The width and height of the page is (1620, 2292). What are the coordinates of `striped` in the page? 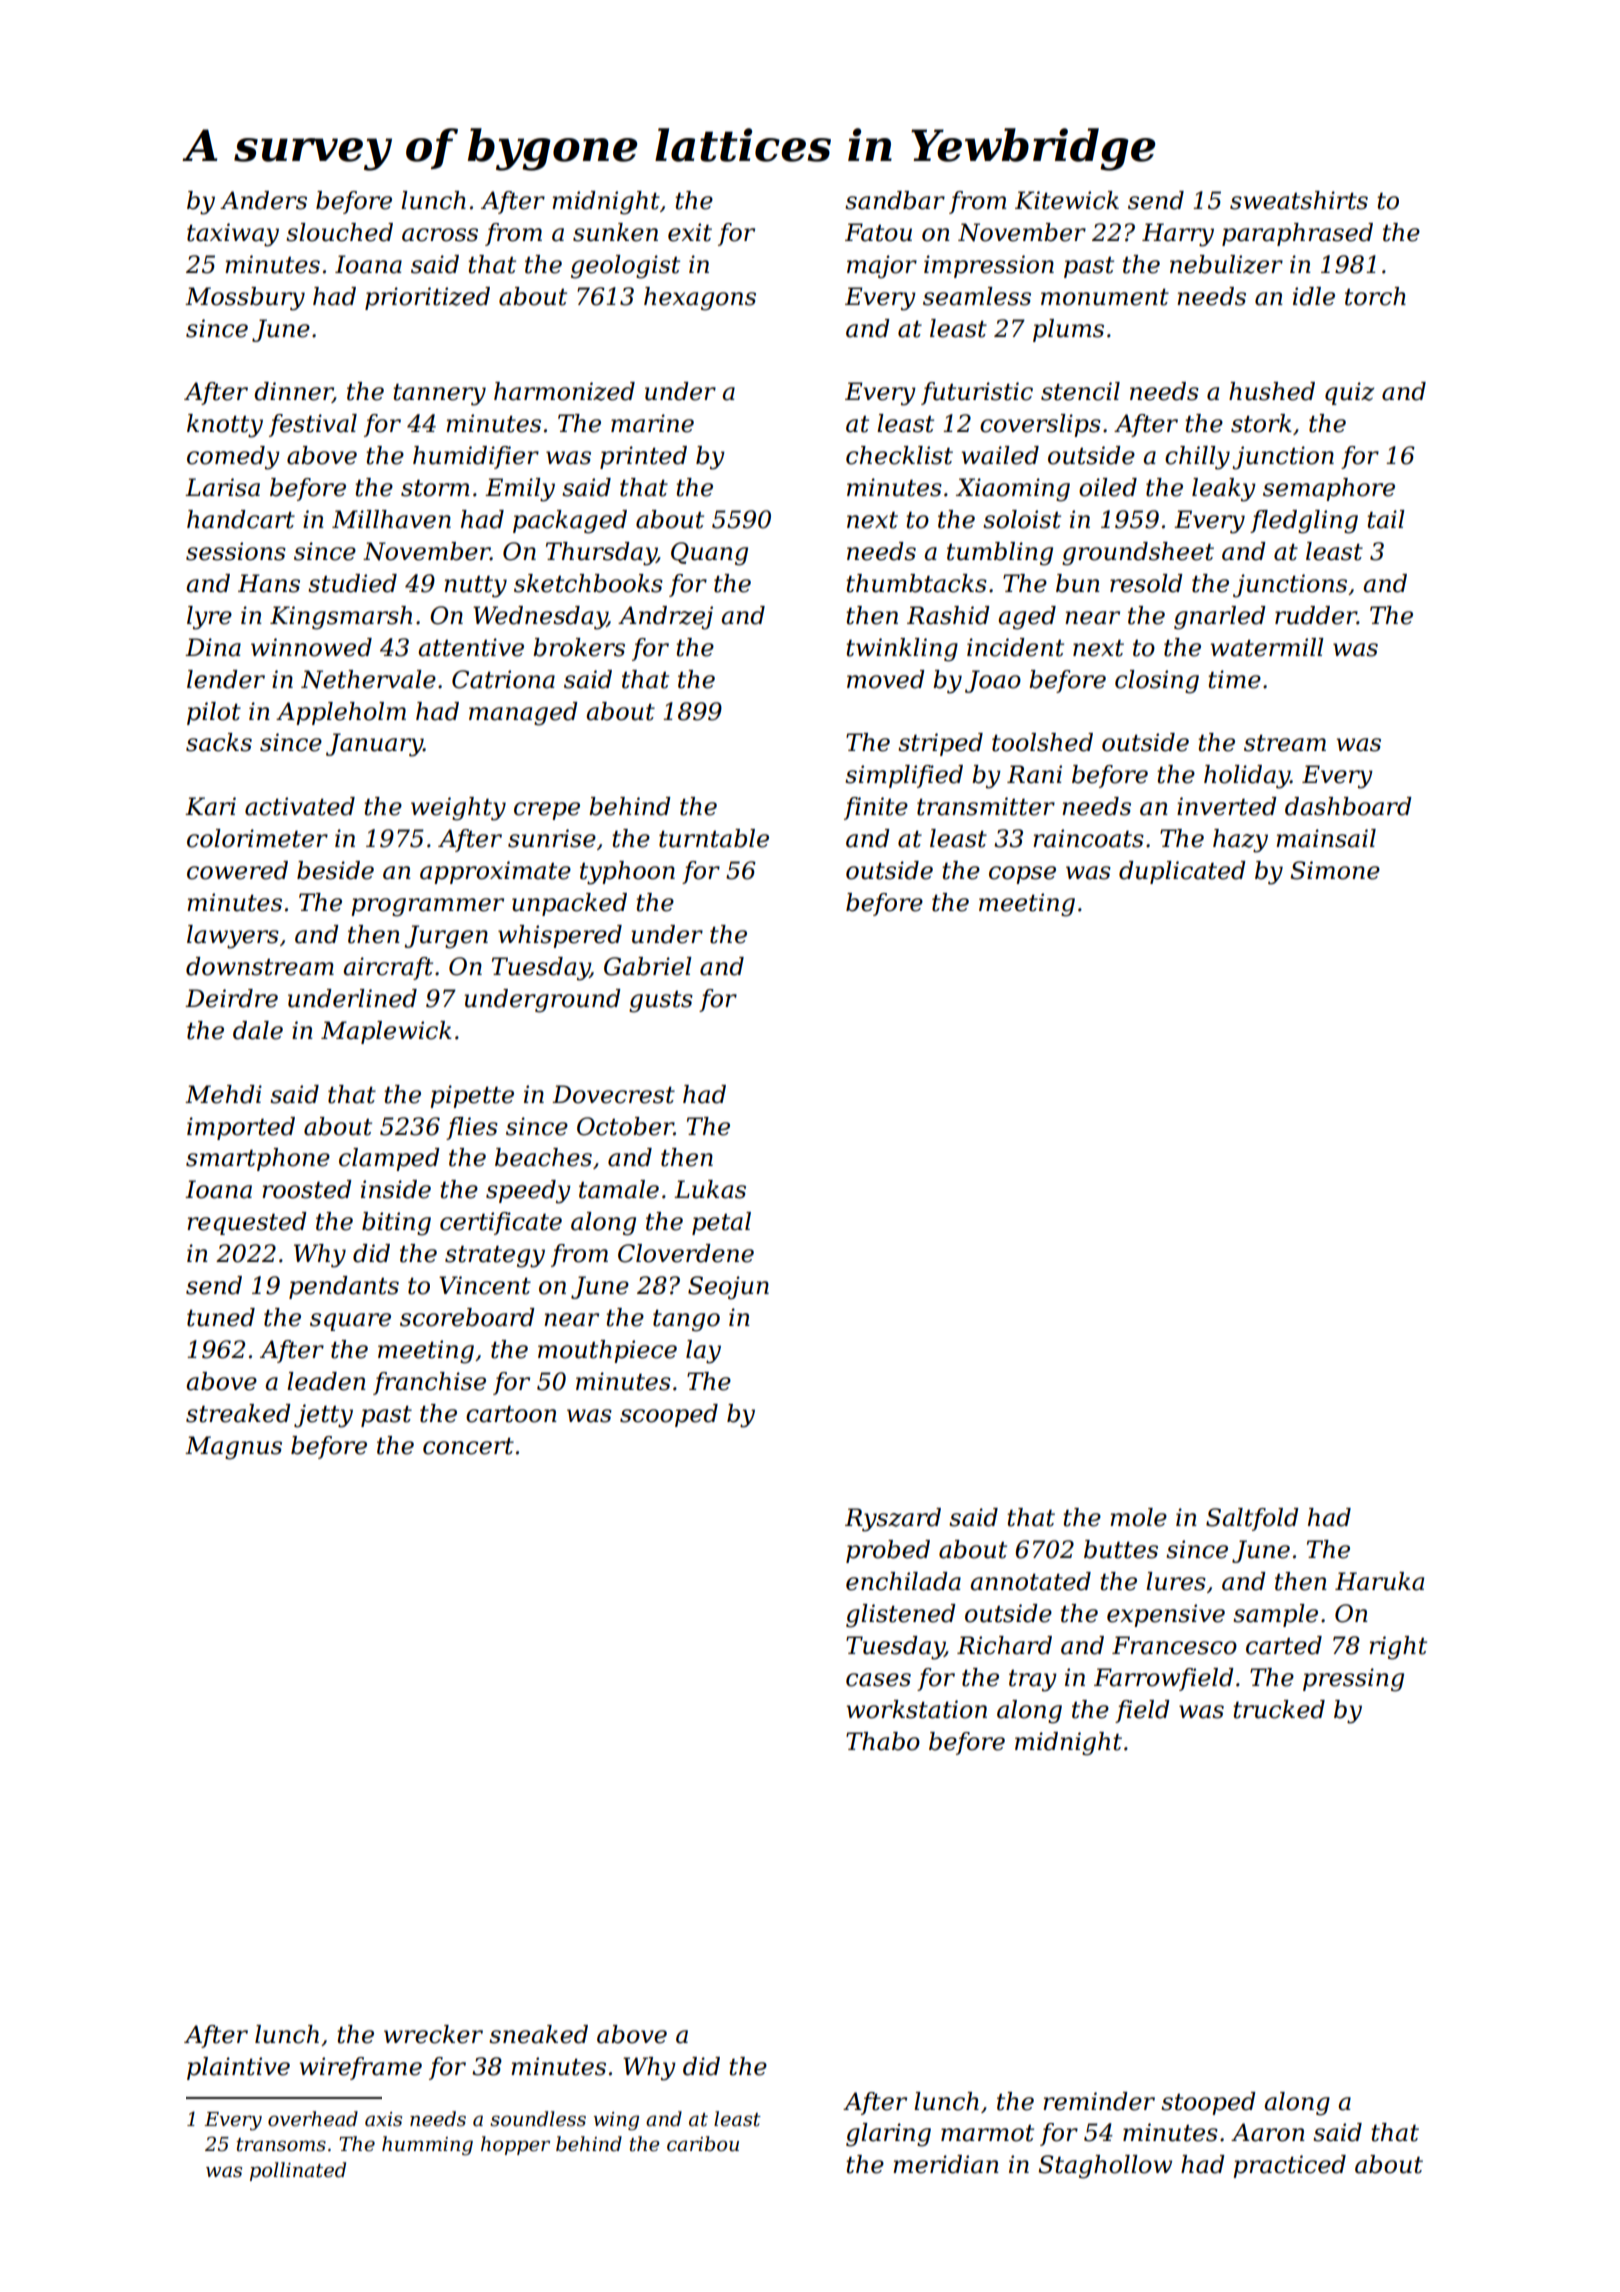 It's located at (940, 744).
